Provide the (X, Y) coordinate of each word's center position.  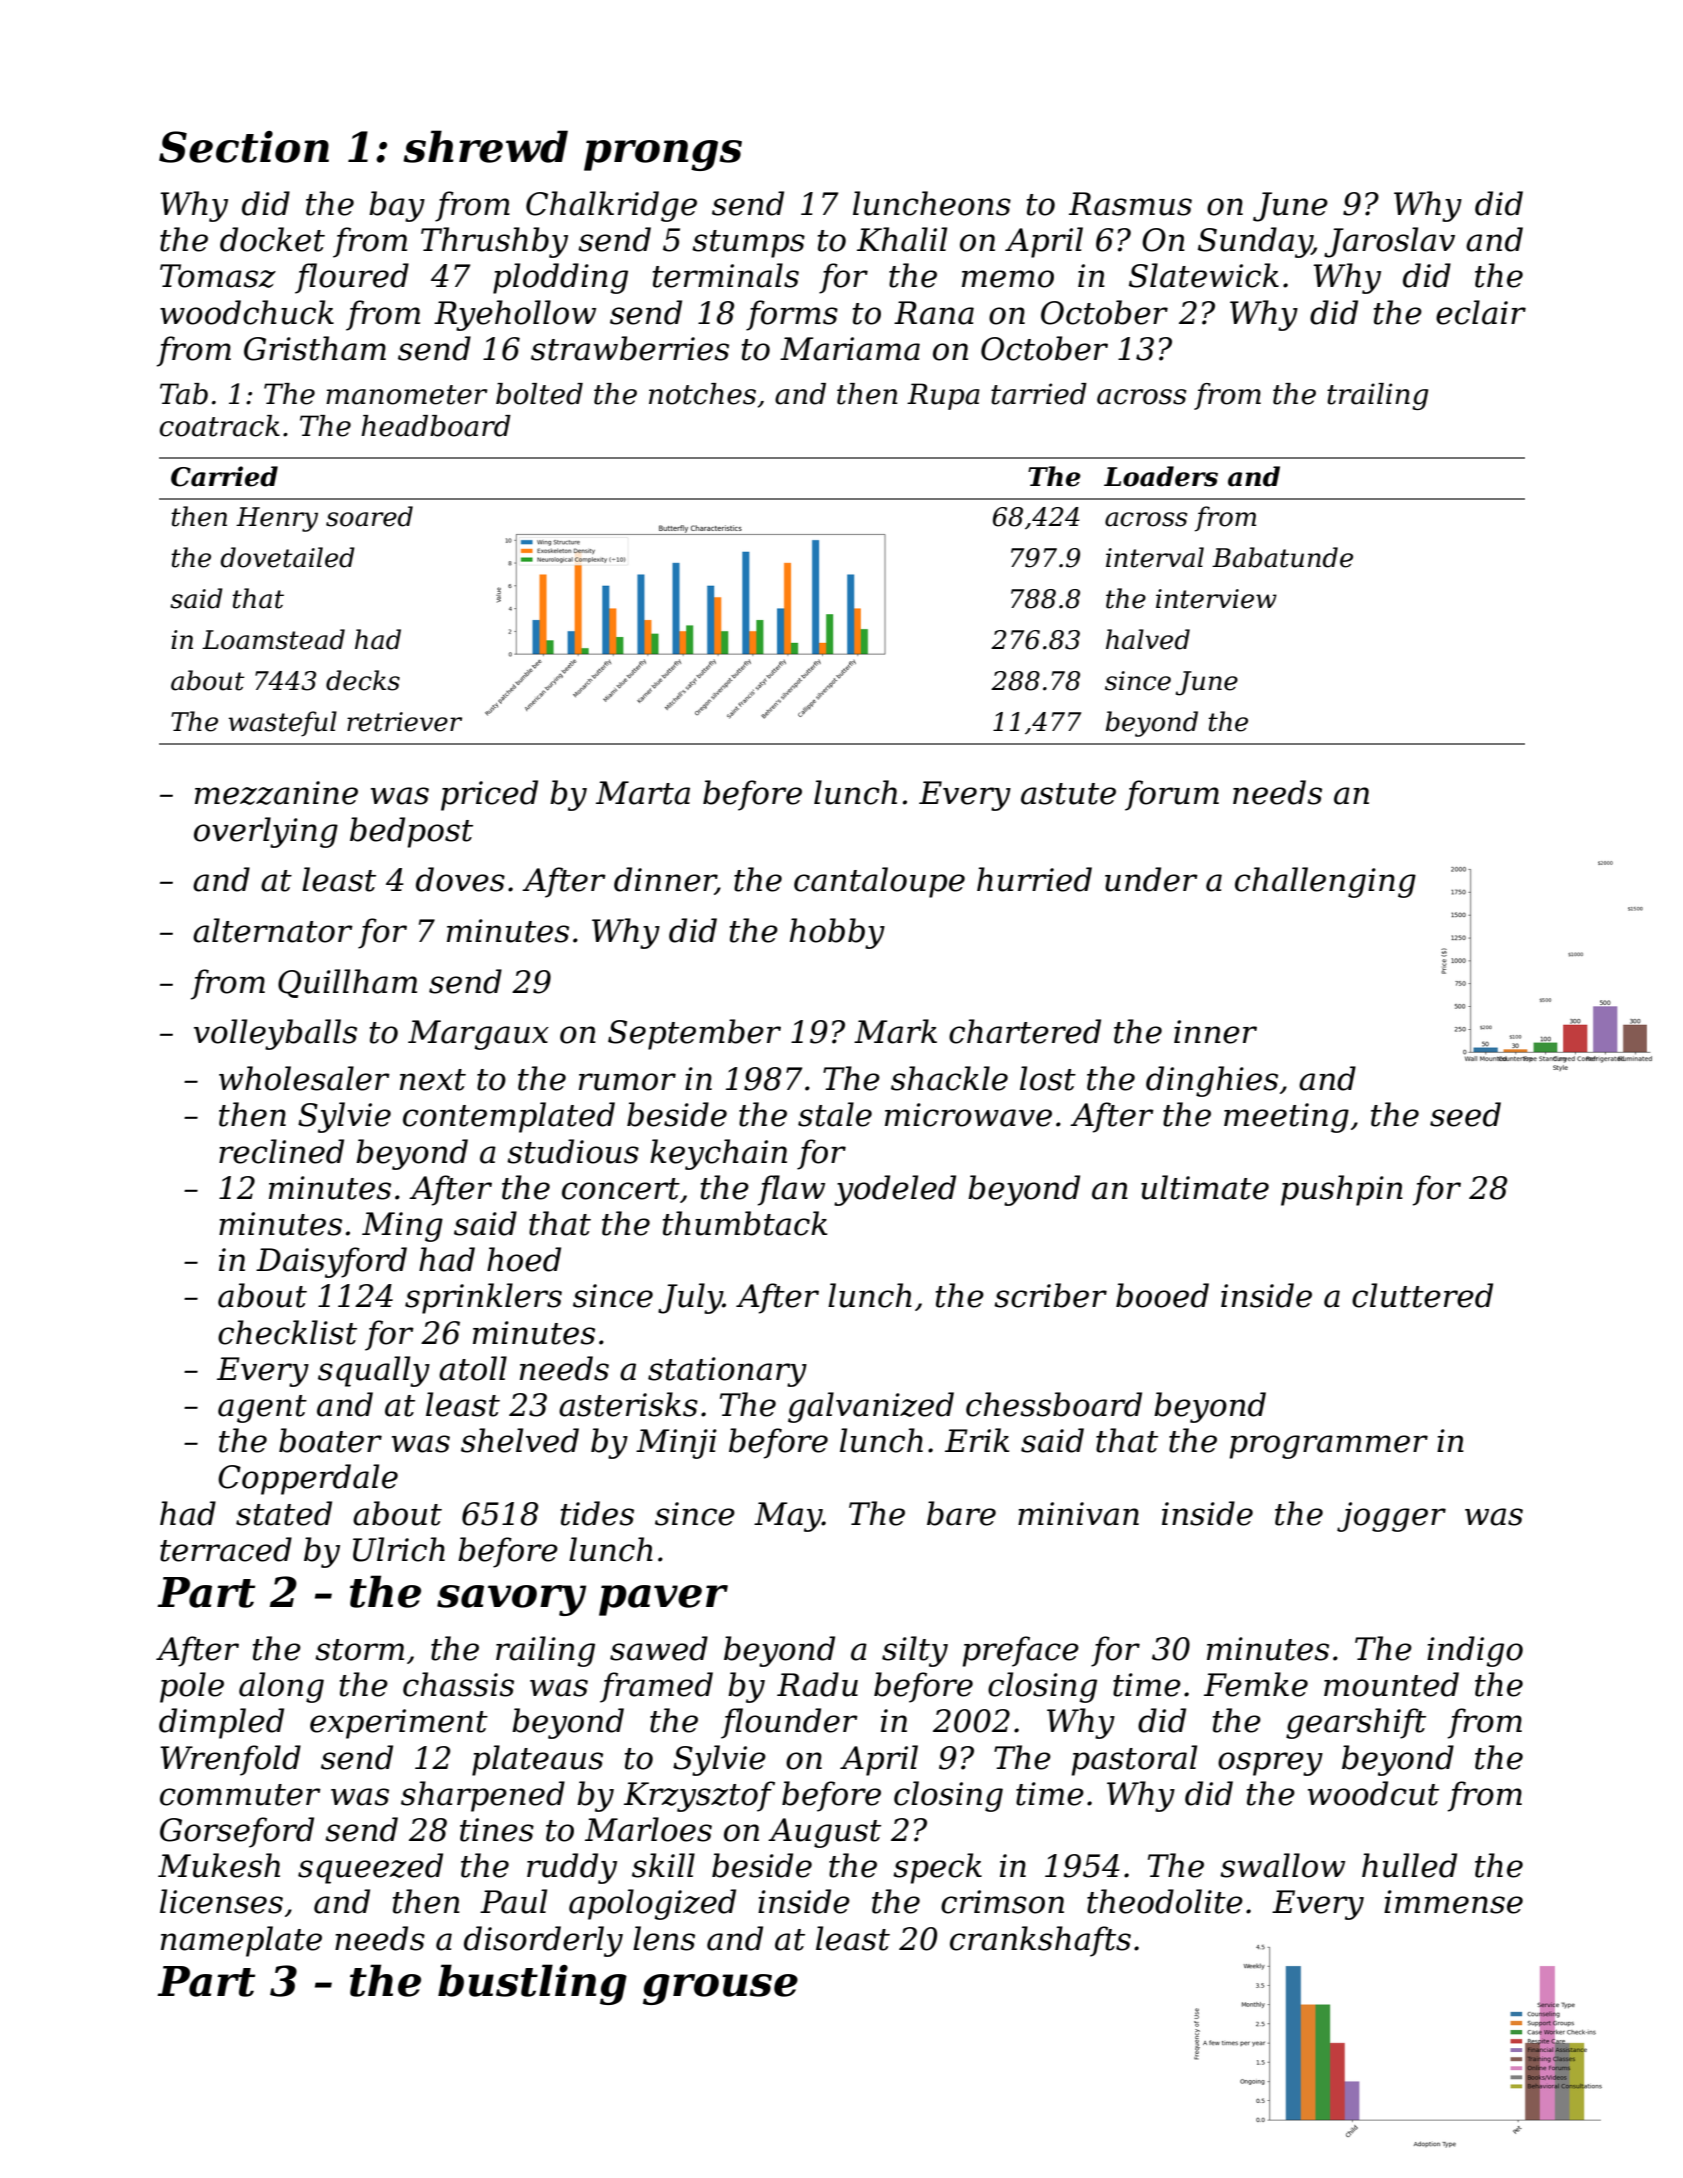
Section (244, 147)
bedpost (411, 832)
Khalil (902, 239)
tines (497, 1830)
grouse (720, 1989)
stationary (727, 1372)
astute (1068, 794)
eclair (1481, 312)
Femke (1256, 1684)
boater (330, 1440)
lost (1048, 1078)
